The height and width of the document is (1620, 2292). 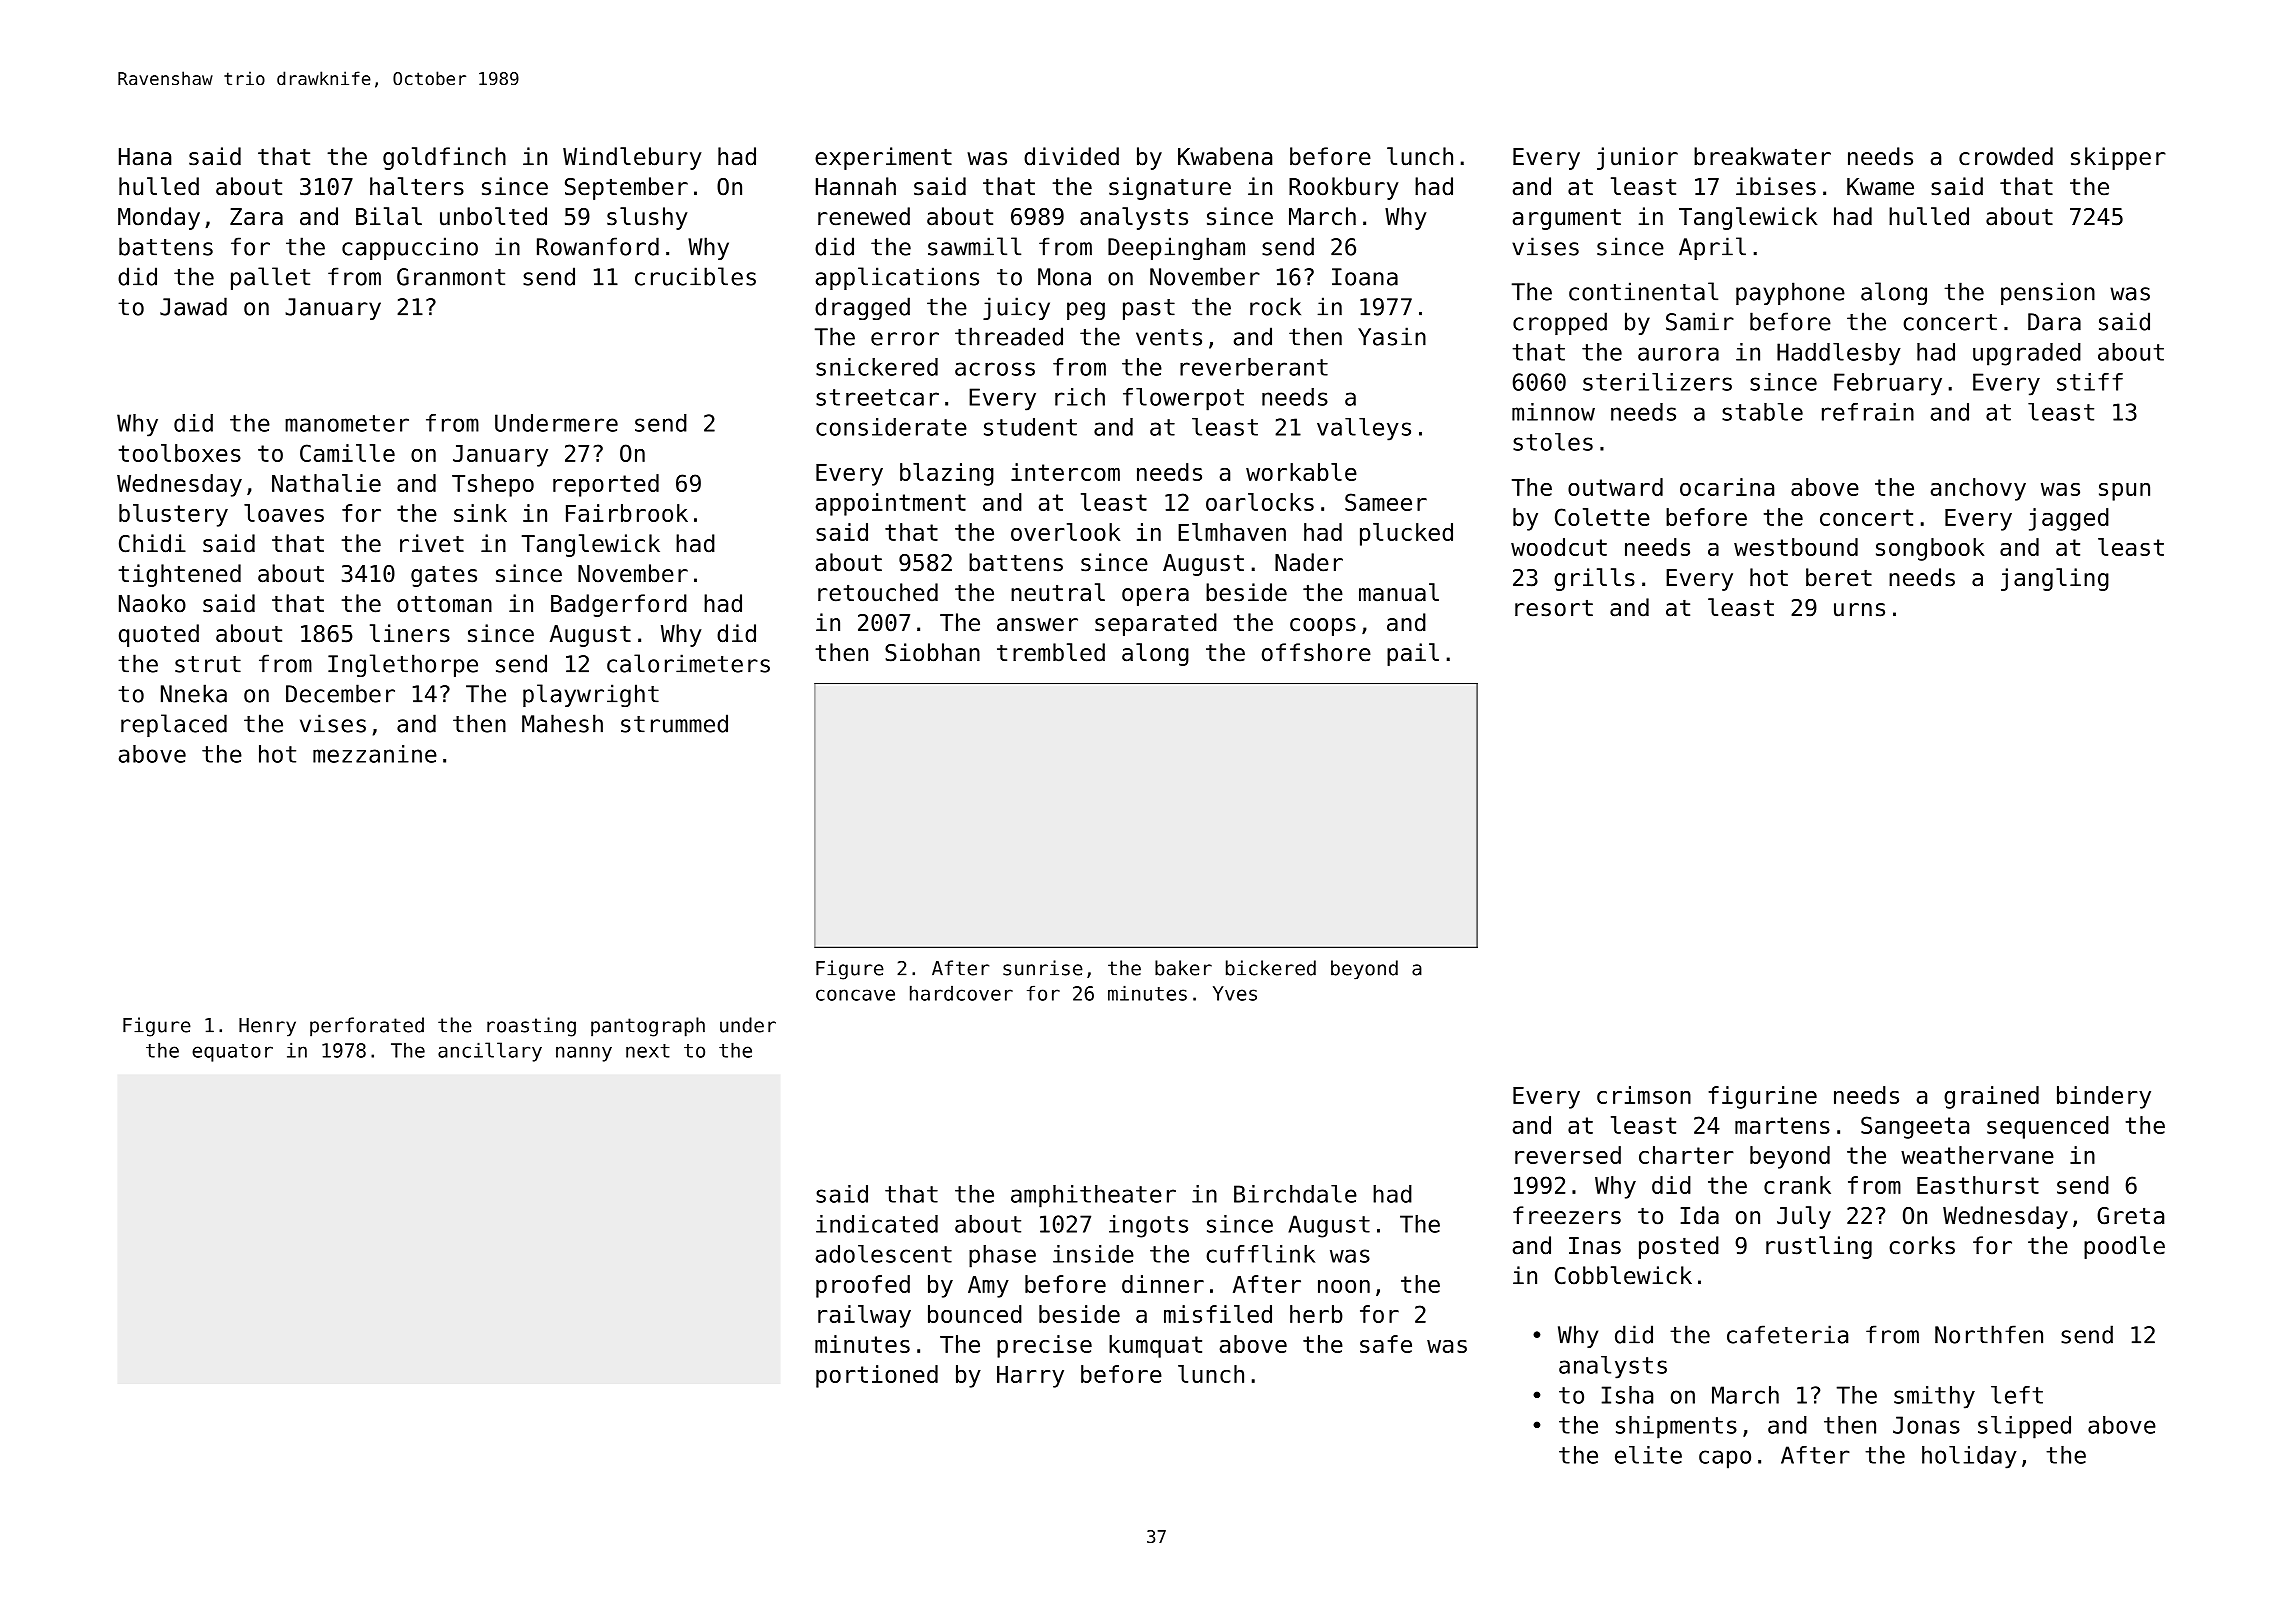 What do you see at coordinates (1762, 156) in the document?
I see `breakwater` at bounding box center [1762, 156].
